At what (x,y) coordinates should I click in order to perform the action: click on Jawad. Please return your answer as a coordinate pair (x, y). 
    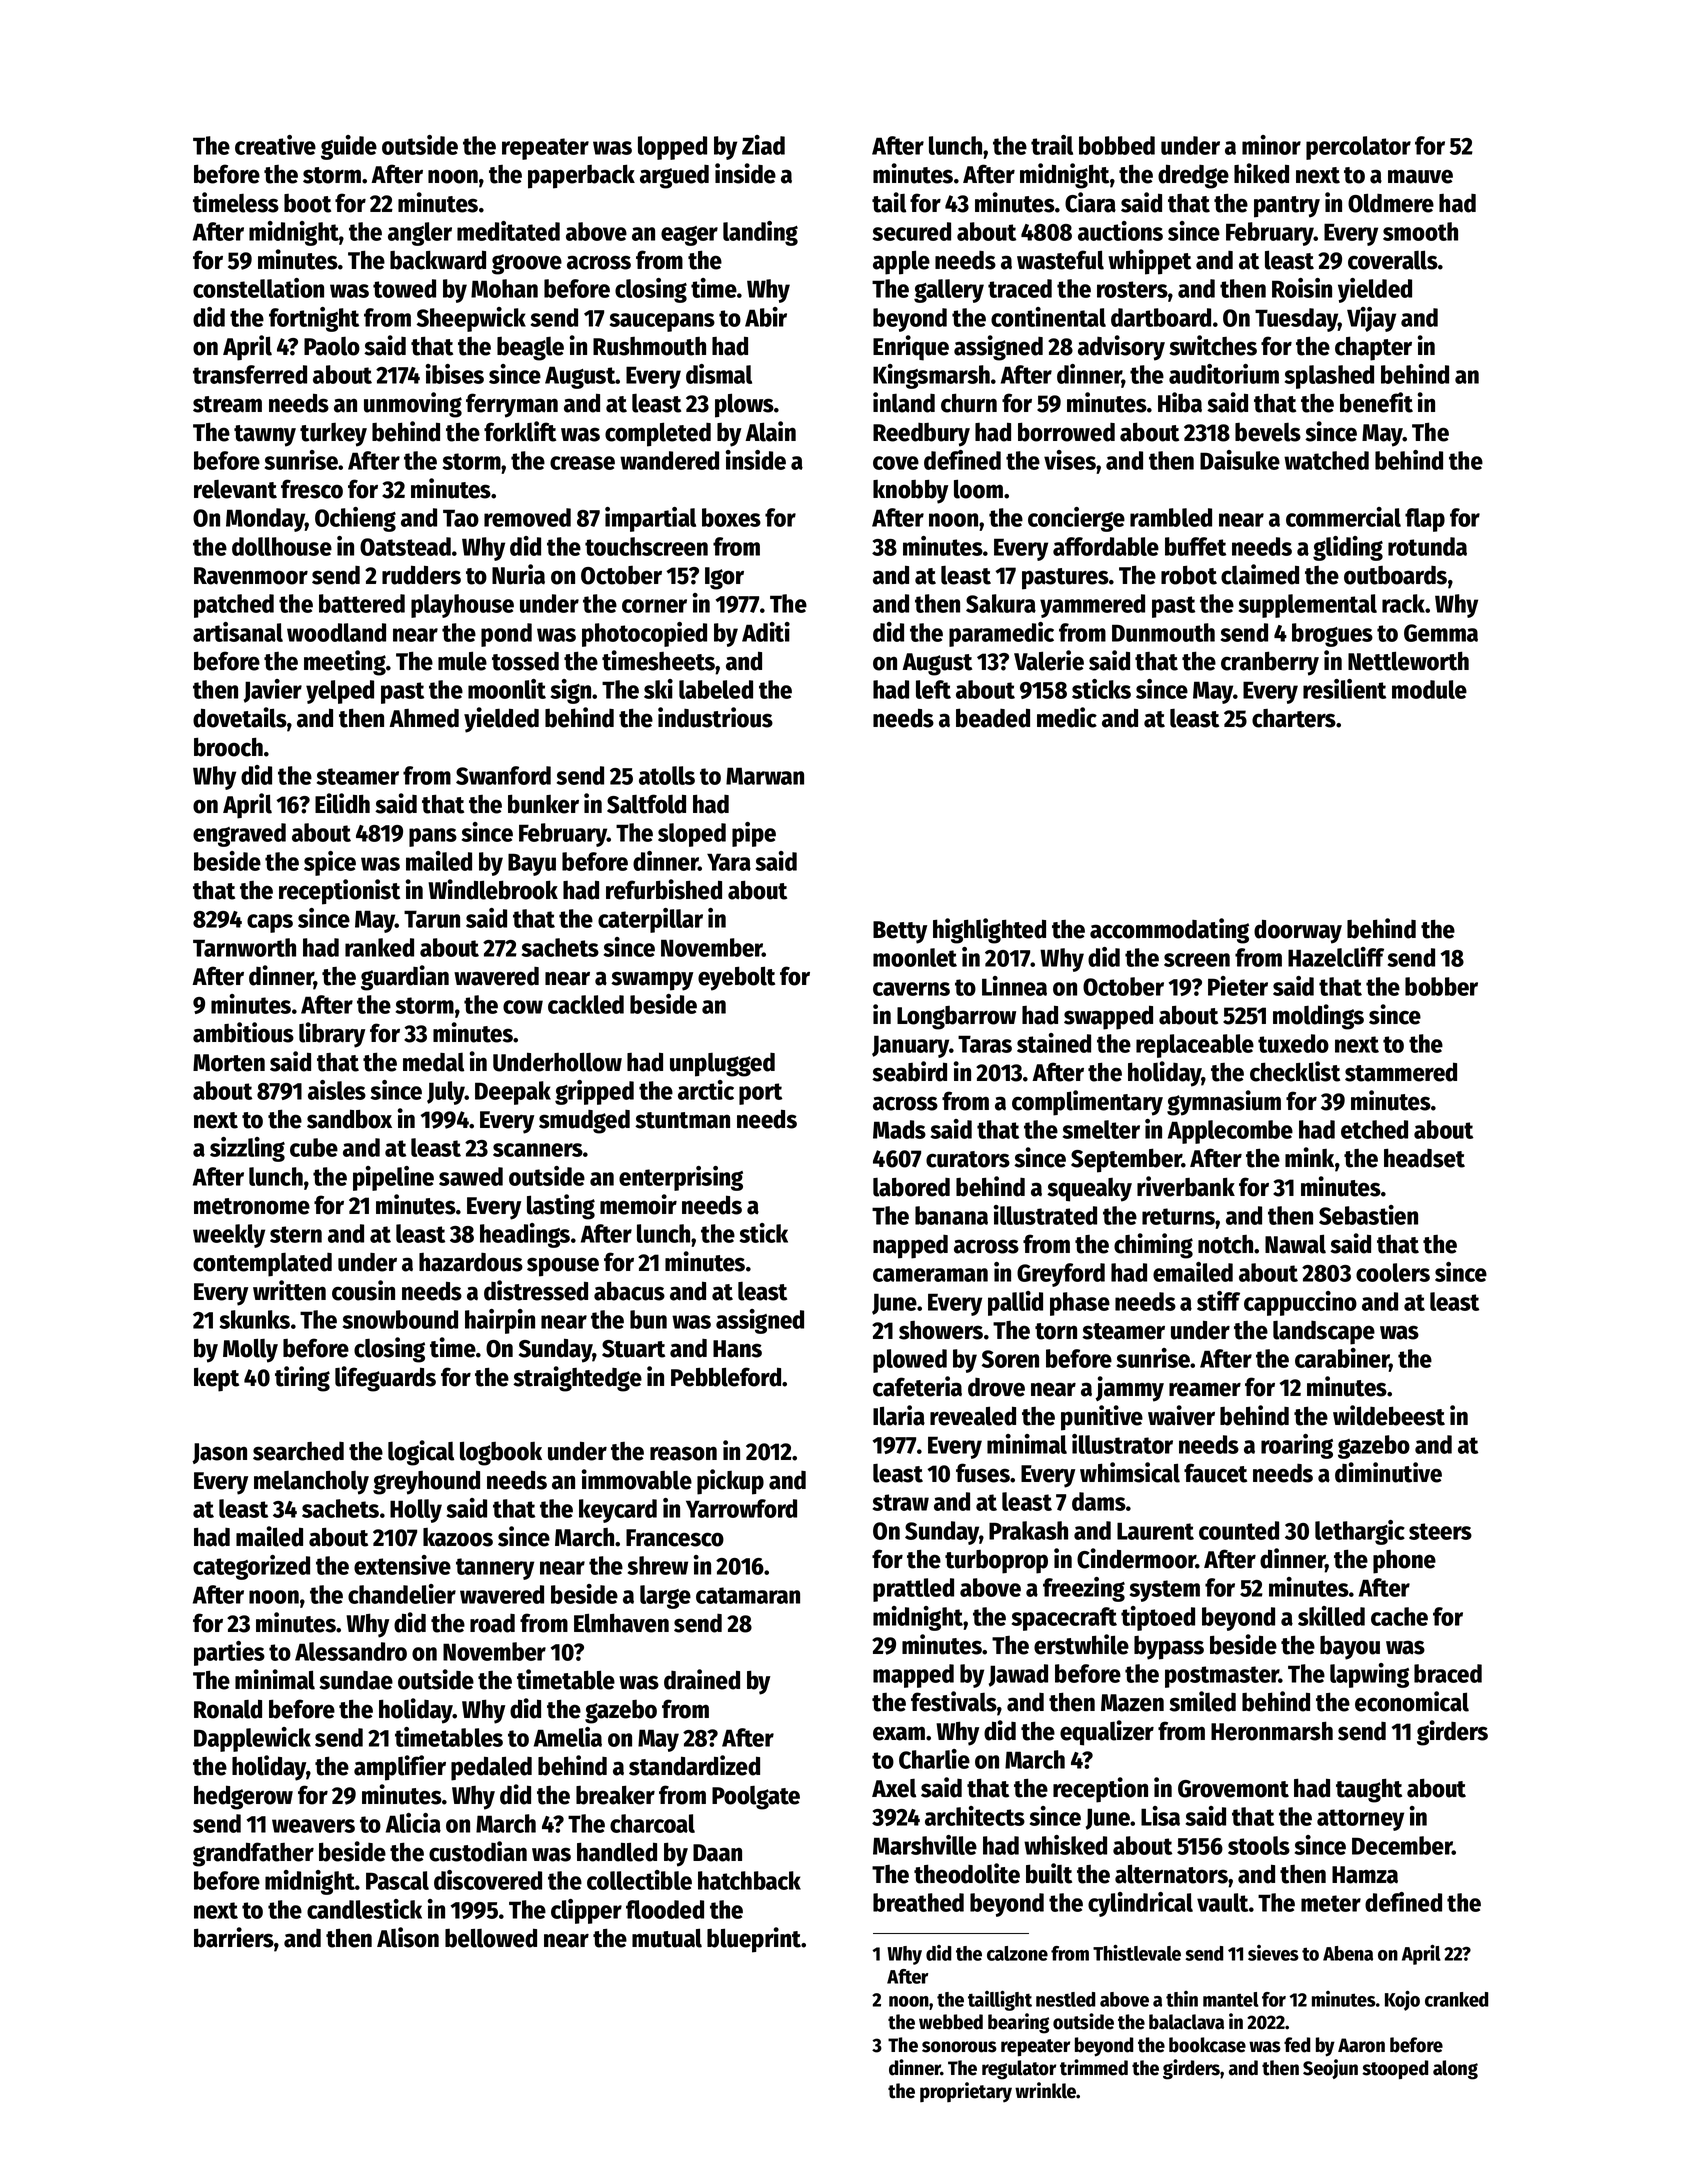
    Looking at the image, I should click on (1018, 1675).
